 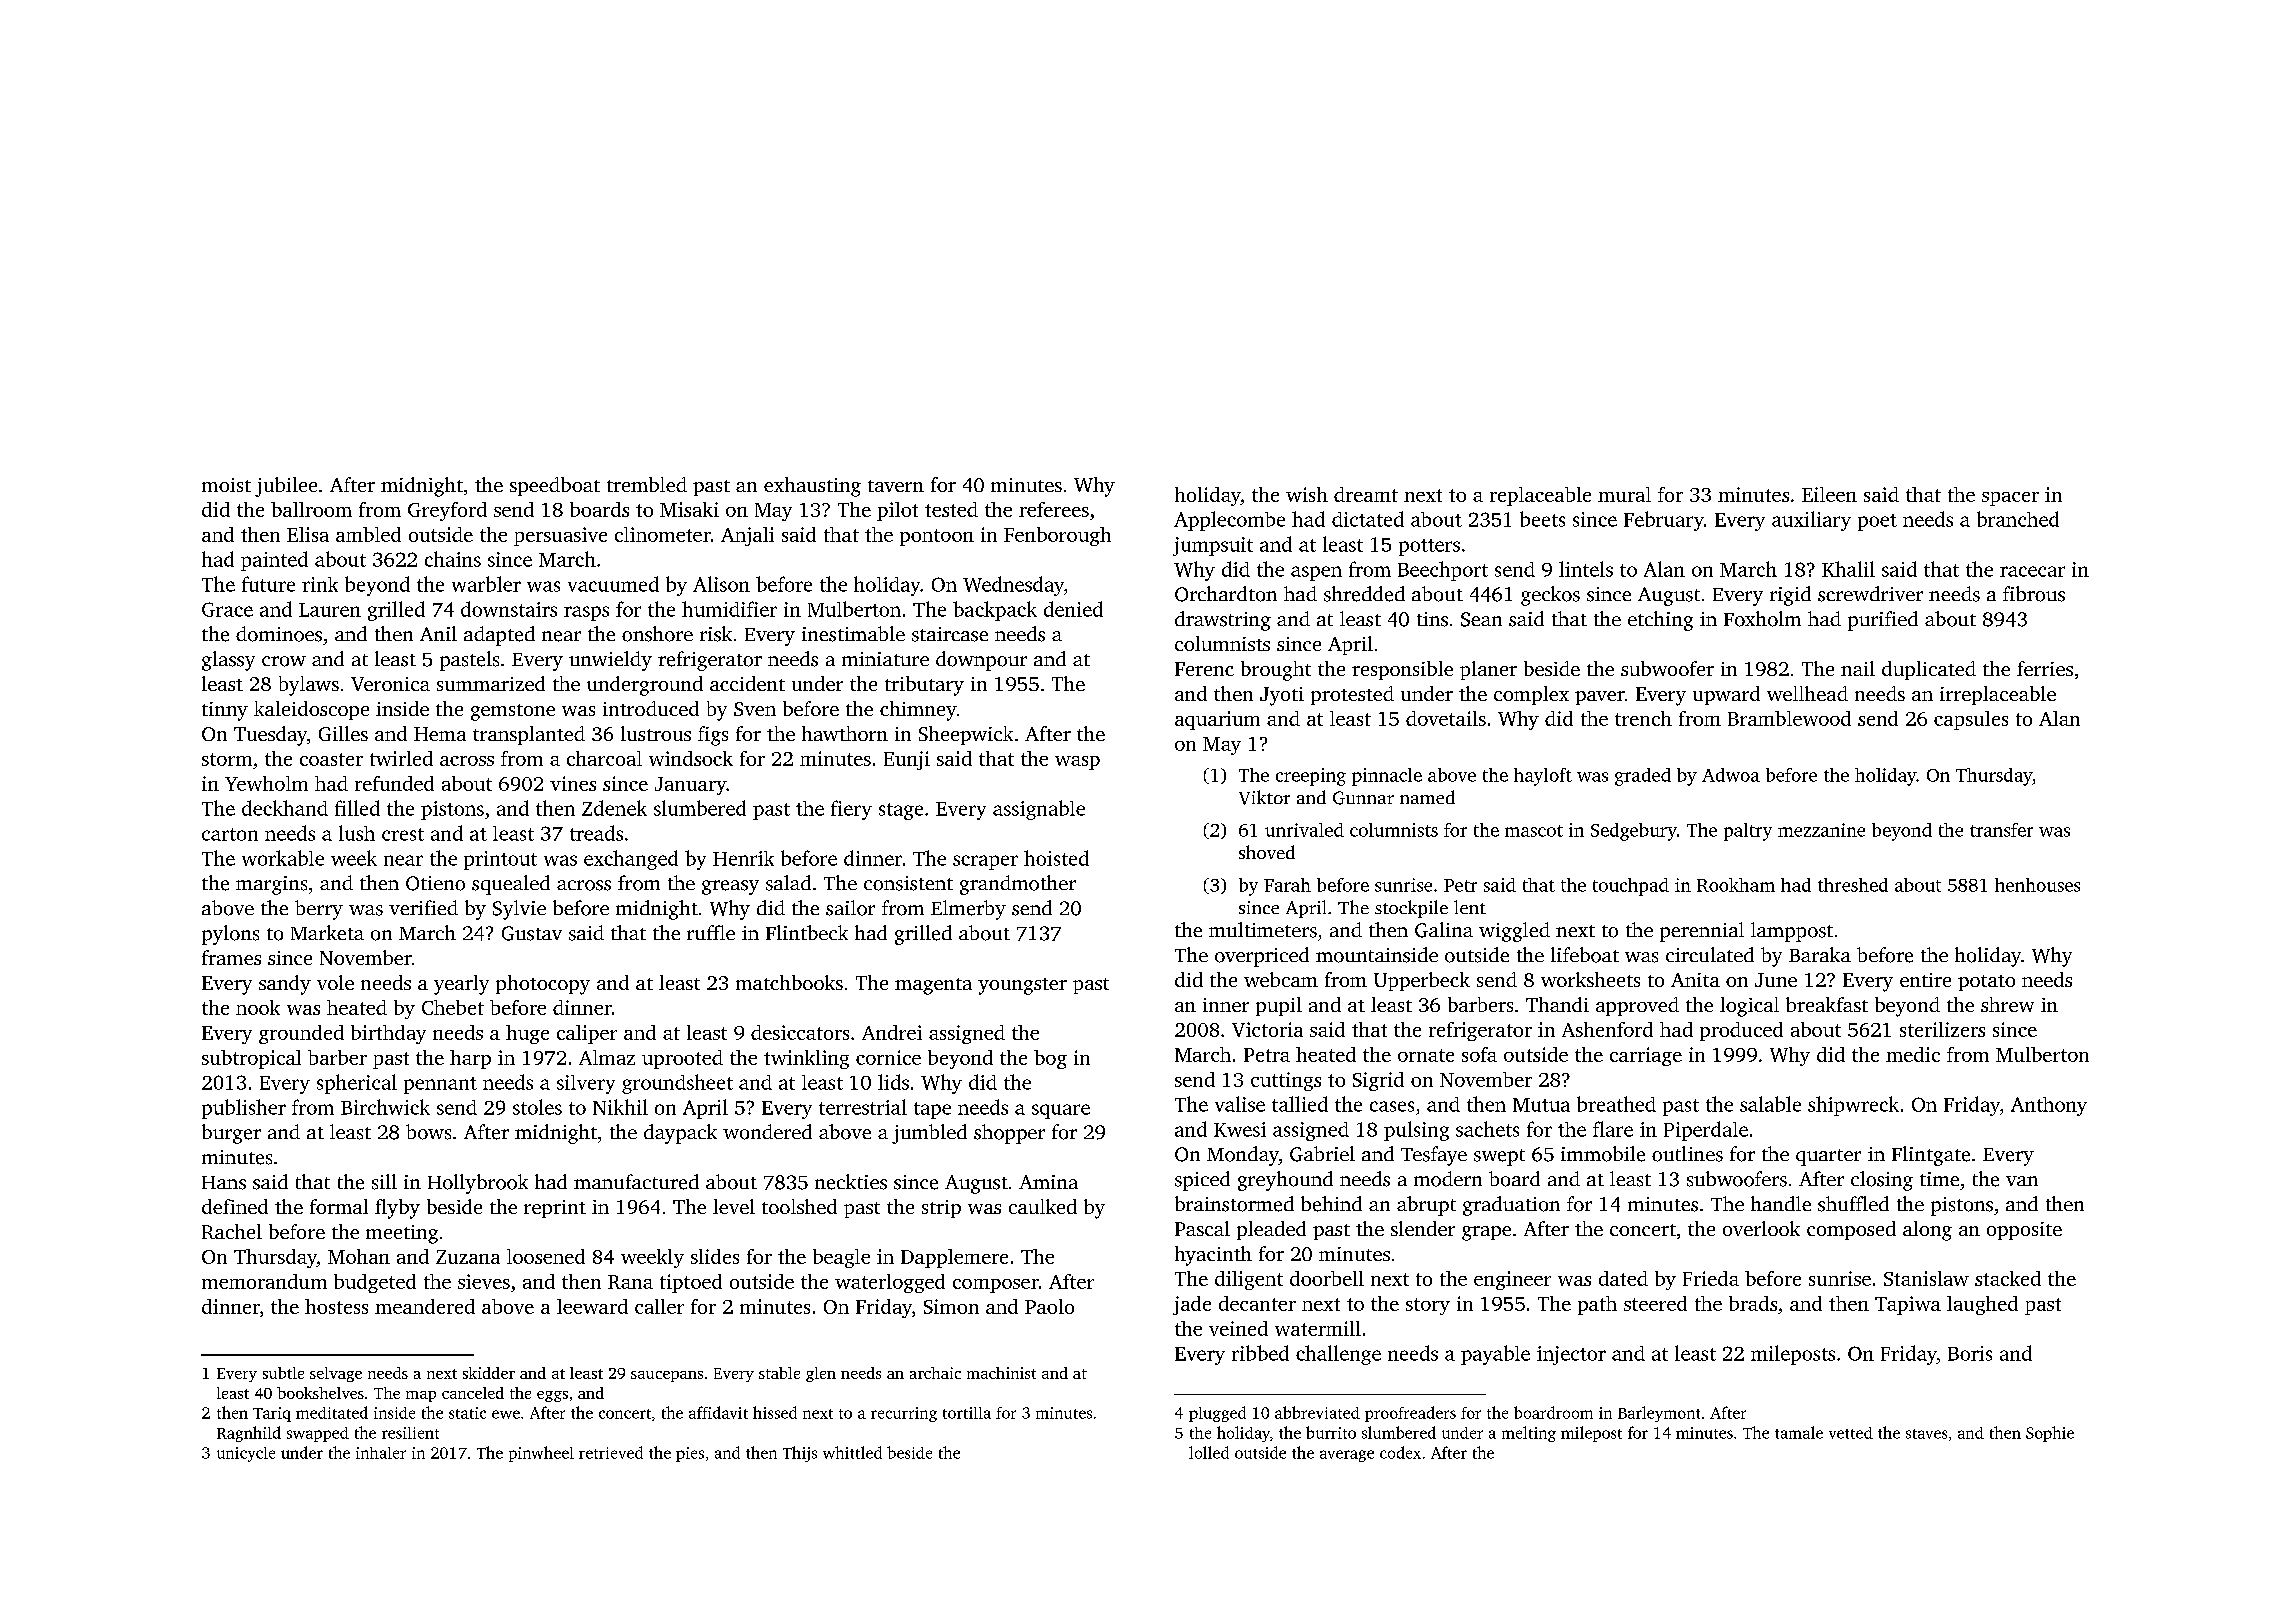 I want to click on workable, so click(x=283, y=858).
